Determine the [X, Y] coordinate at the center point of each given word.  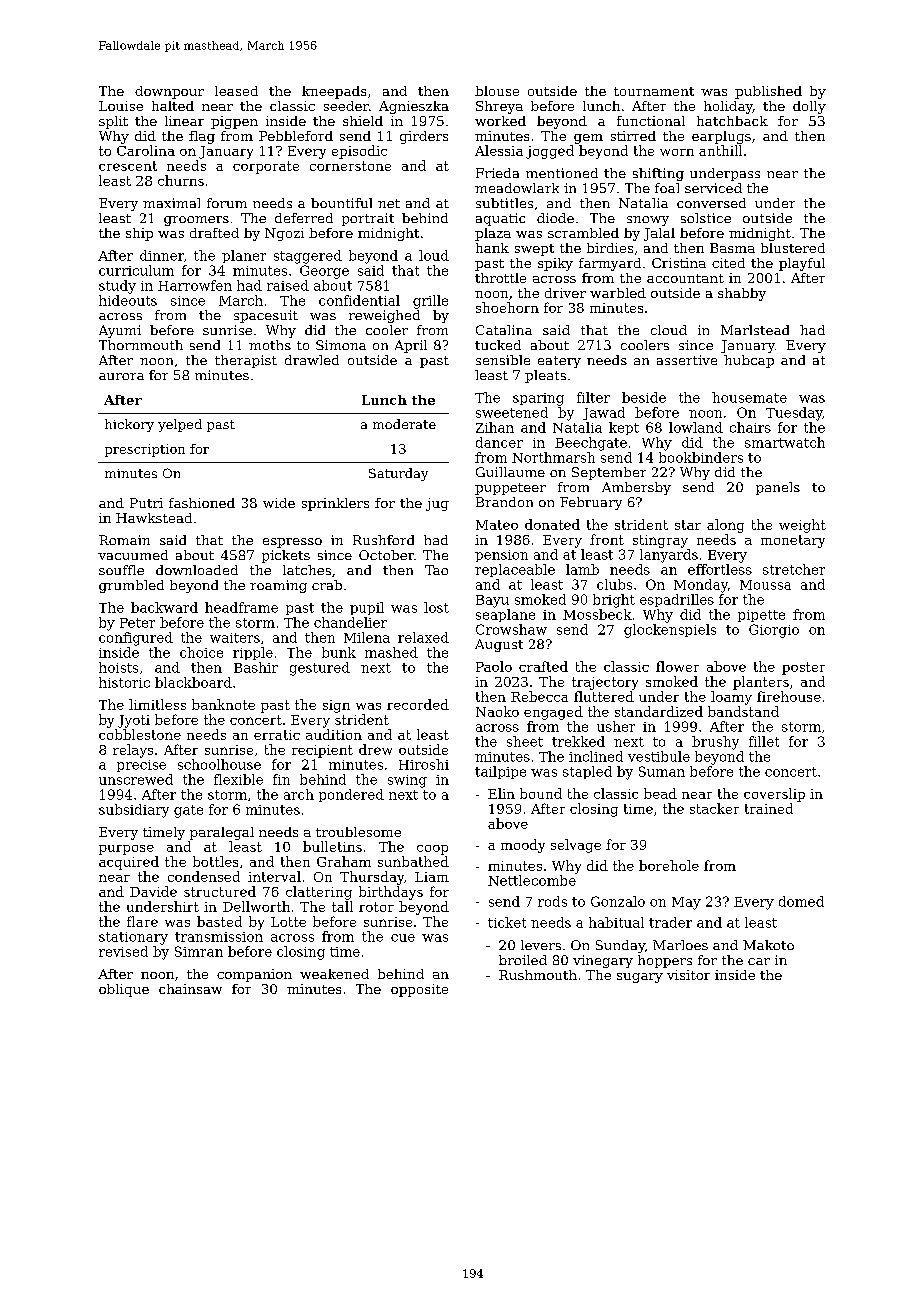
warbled [618, 293]
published [768, 92]
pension [501, 556]
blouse [497, 91]
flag [202, 137]
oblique [124, 990]
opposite [419, 990]
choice [201, 652]
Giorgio [774, 631]
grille [430, 302]
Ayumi [120, 331]
